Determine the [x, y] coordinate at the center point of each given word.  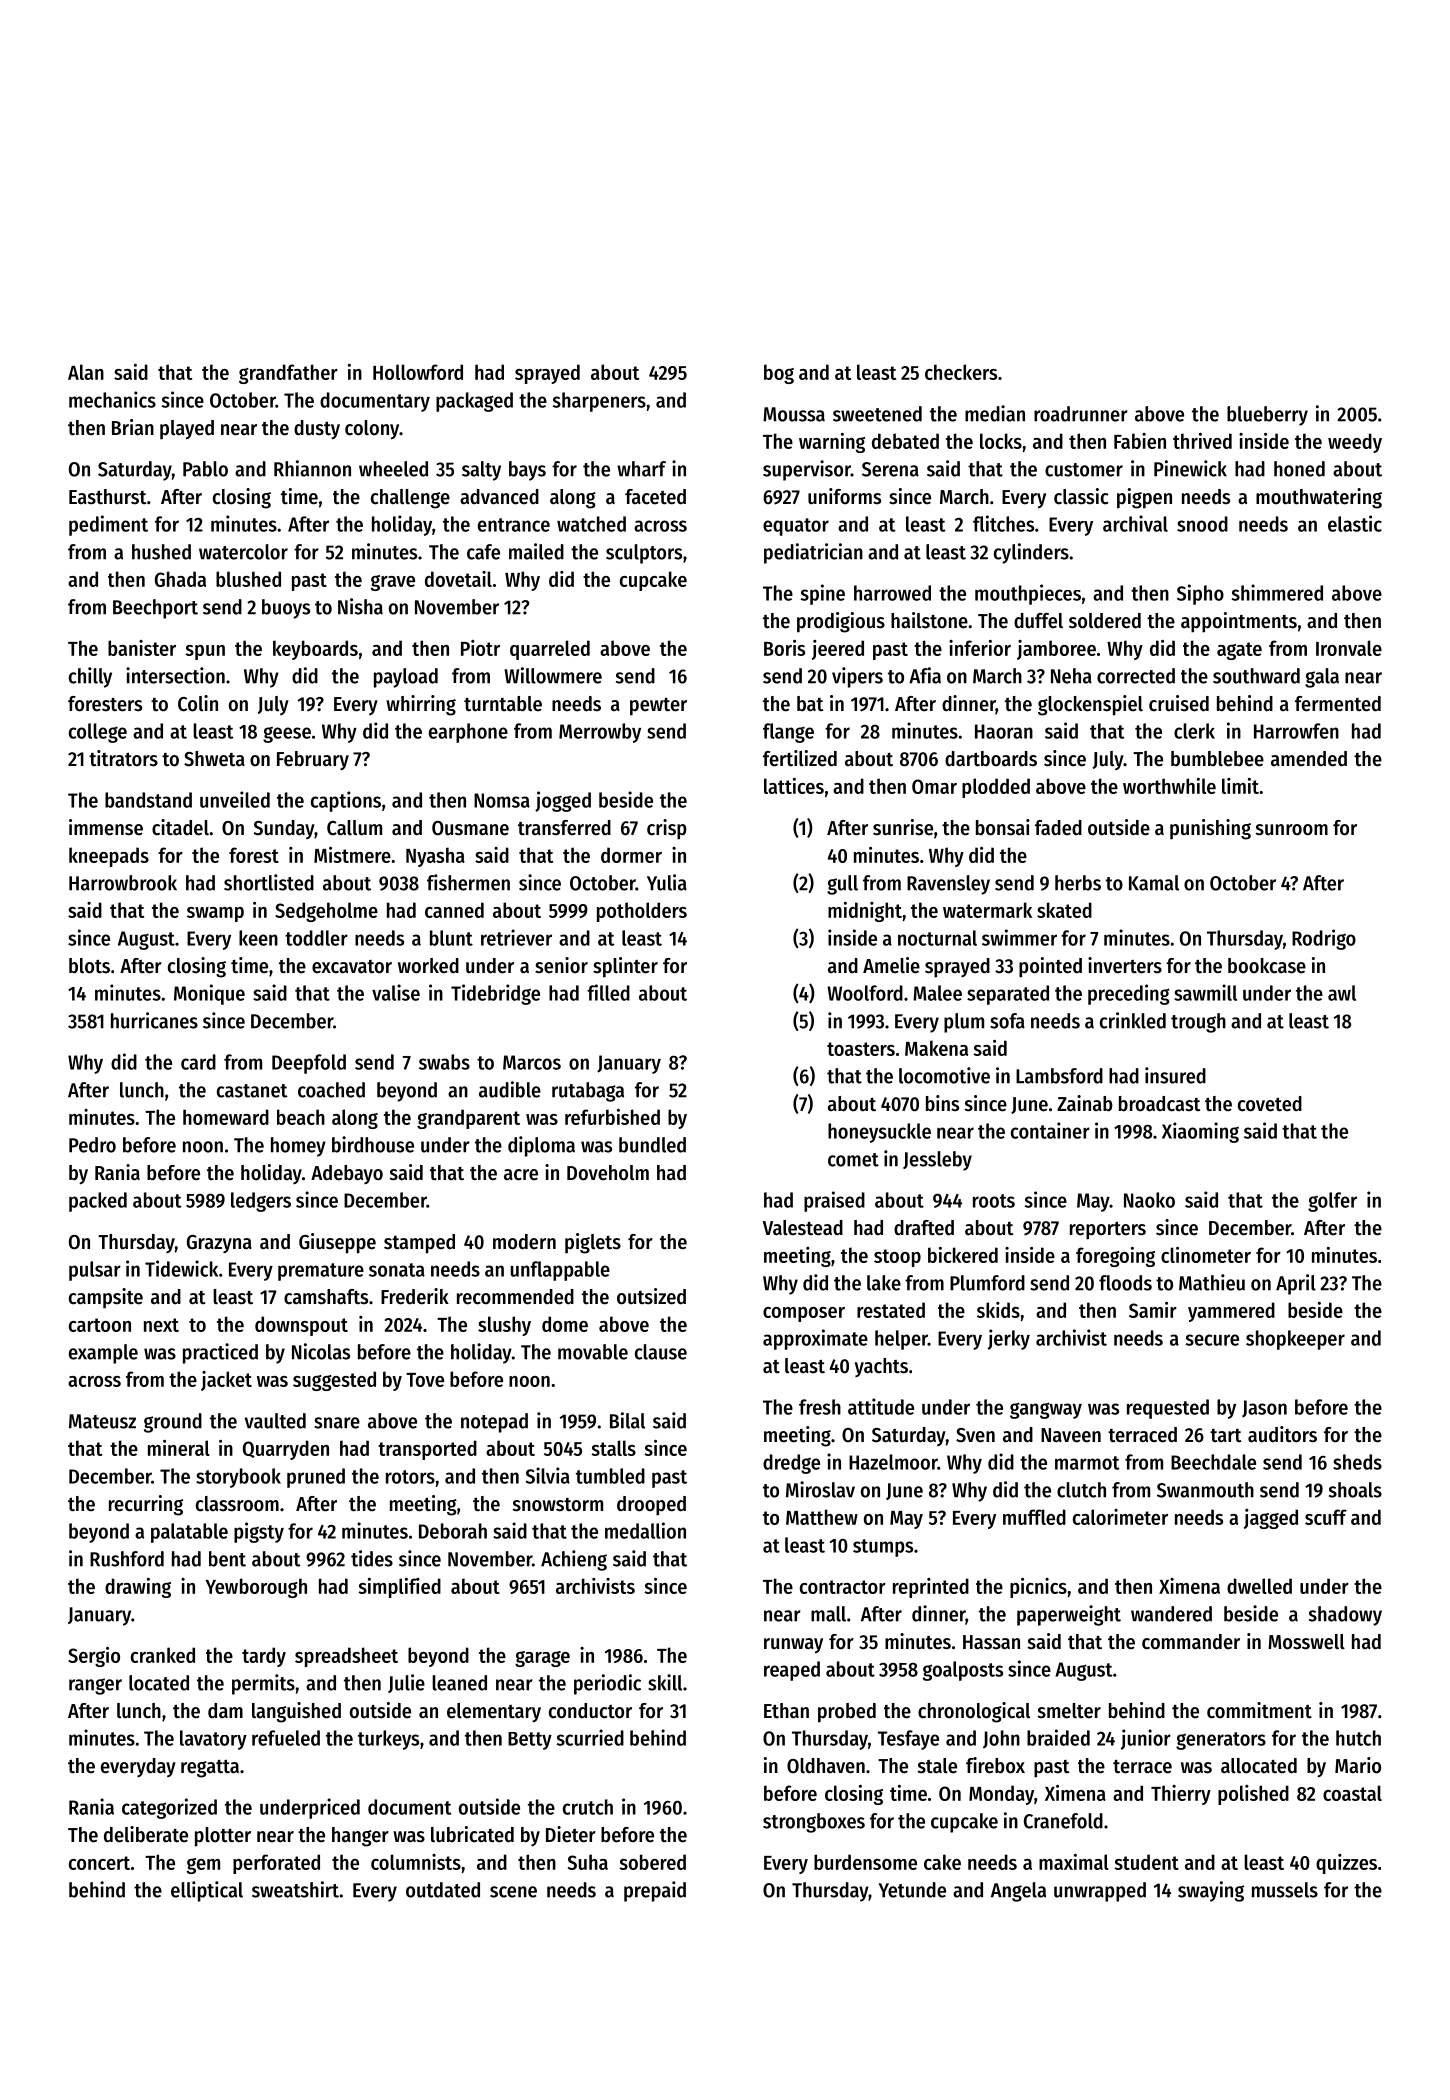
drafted [924, 1228]
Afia [925, 675]
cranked [163, 1655]
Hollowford [418, 372]
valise [396, 992]
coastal [1352, 1793]
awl [1342, 993]
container [1050, 1130]
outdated [443, 1890]
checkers [961, 372]
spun [205, 652]
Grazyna [219, 1244]
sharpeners [599, 402]
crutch [588, 1807]
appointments [1239, 622]
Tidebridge [495, 994]
